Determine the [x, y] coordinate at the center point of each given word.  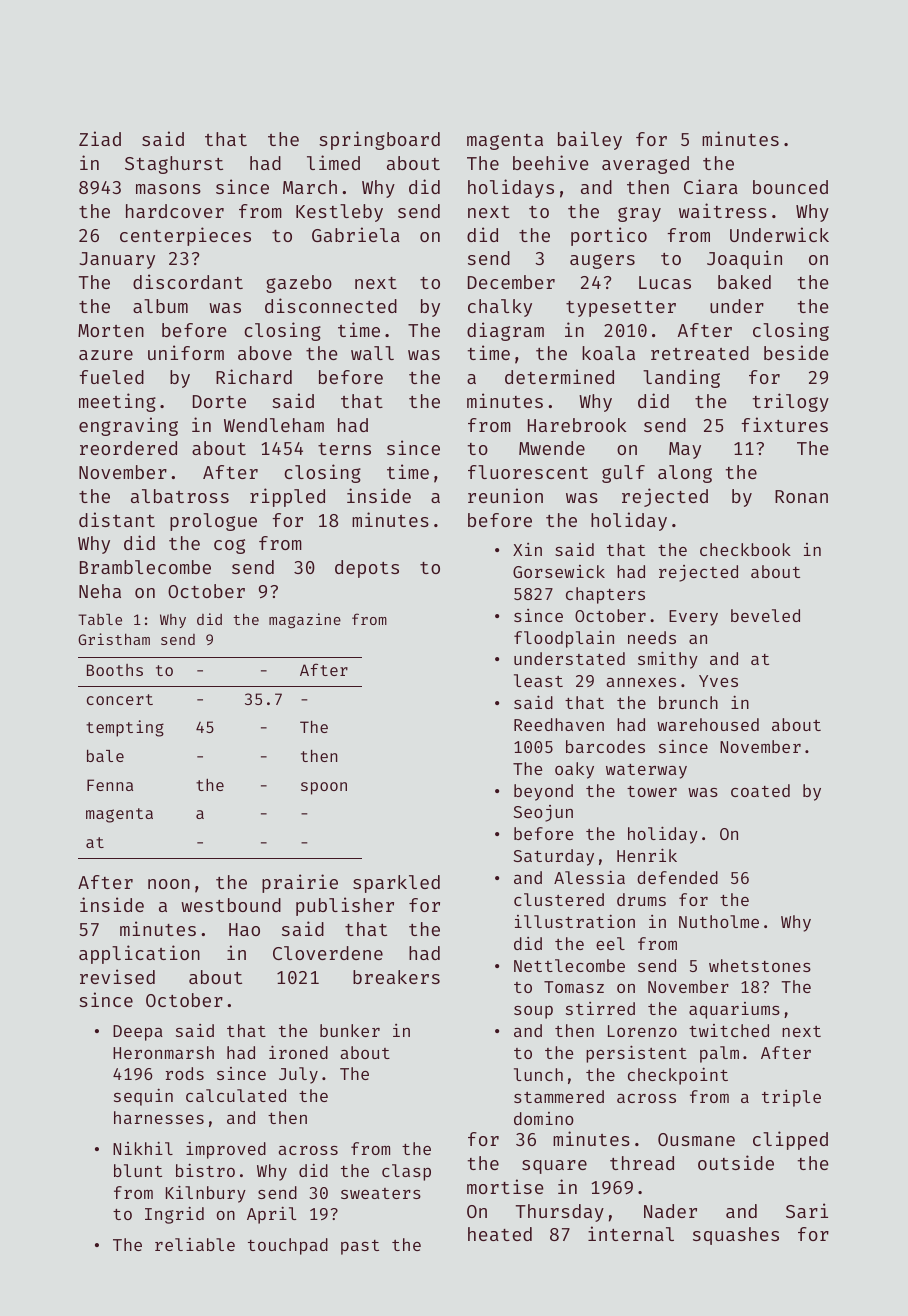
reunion [505, 495]
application [139, 954]
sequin [143, 1097]
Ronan [801, 496]
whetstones [760, 965]
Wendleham [274, 425]
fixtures [784, 424]
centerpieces [185, 236]
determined [559, 376]
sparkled [396, 884]
